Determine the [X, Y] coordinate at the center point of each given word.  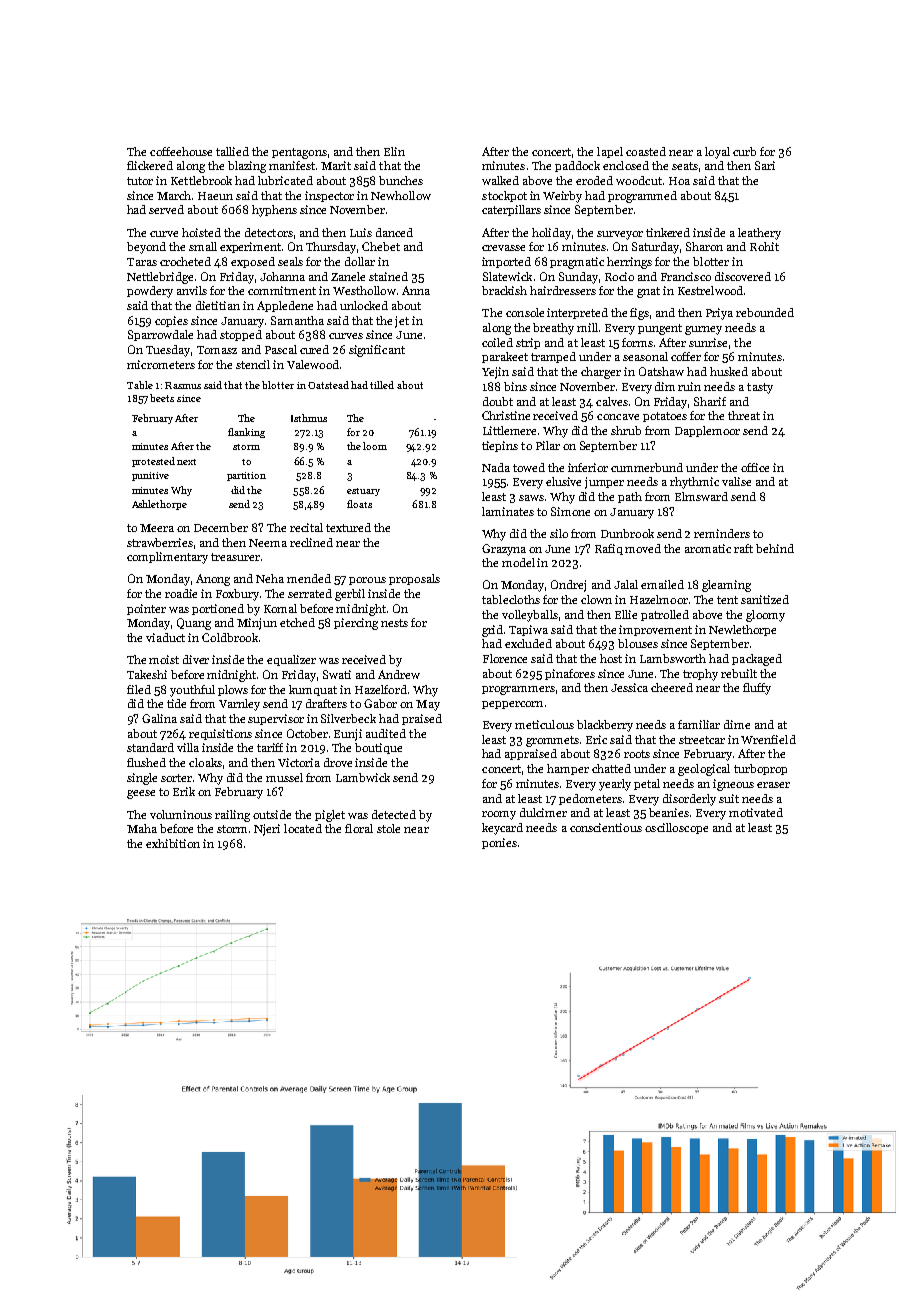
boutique [378, 748]
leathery [759, 234]
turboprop [760, 769]
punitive [150, 476]
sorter [176, 778]
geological [704, 770]
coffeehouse [181, 151]
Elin [394, 151]
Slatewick [507, 276]
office [755, 467]
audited [386, 733]
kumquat [313, 690]
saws [531, 498]
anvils [192, 290]
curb [744, 151]
